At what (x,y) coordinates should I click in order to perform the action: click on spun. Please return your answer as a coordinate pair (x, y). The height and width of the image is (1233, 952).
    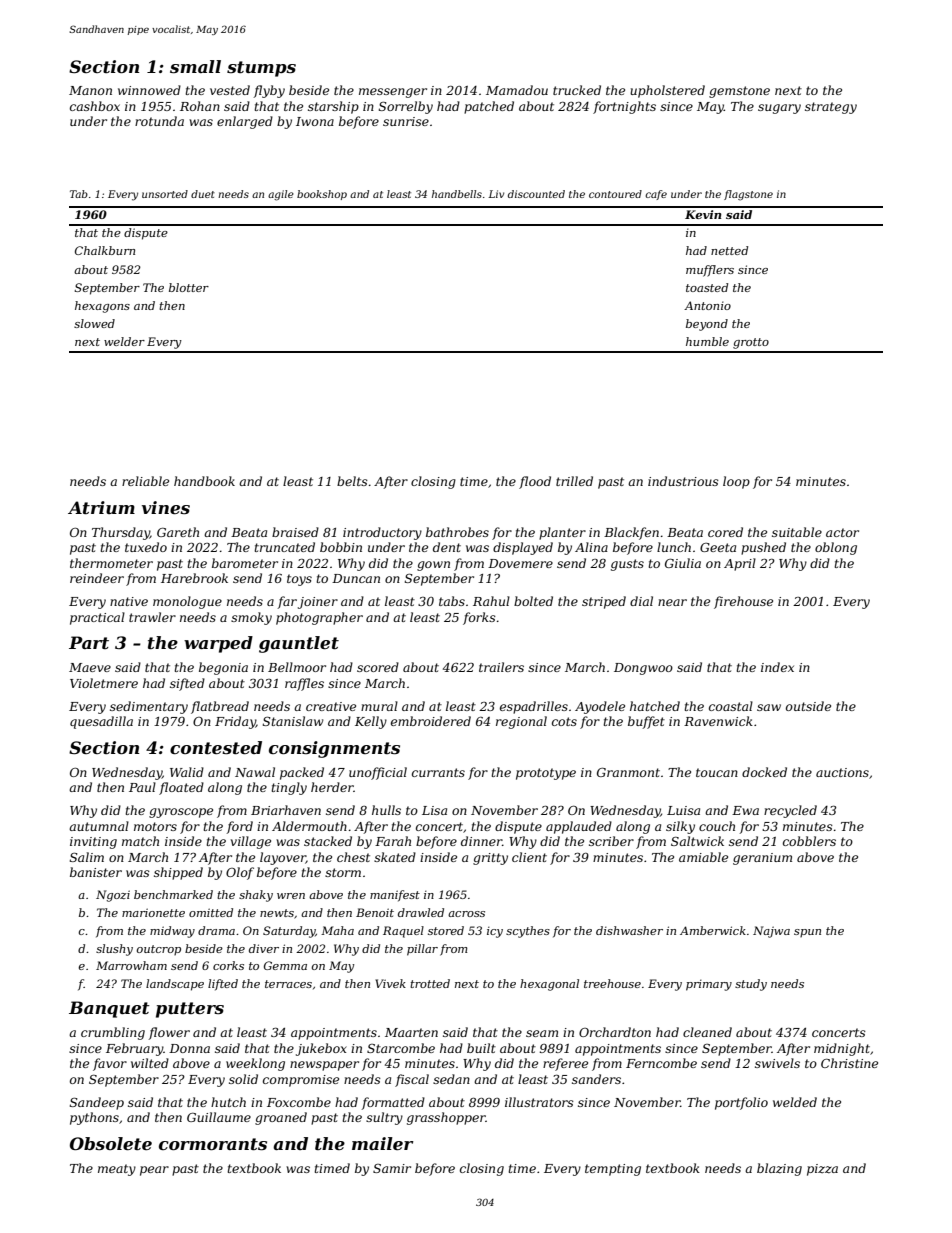
    Looking at the image, I should click on (807, 933).
